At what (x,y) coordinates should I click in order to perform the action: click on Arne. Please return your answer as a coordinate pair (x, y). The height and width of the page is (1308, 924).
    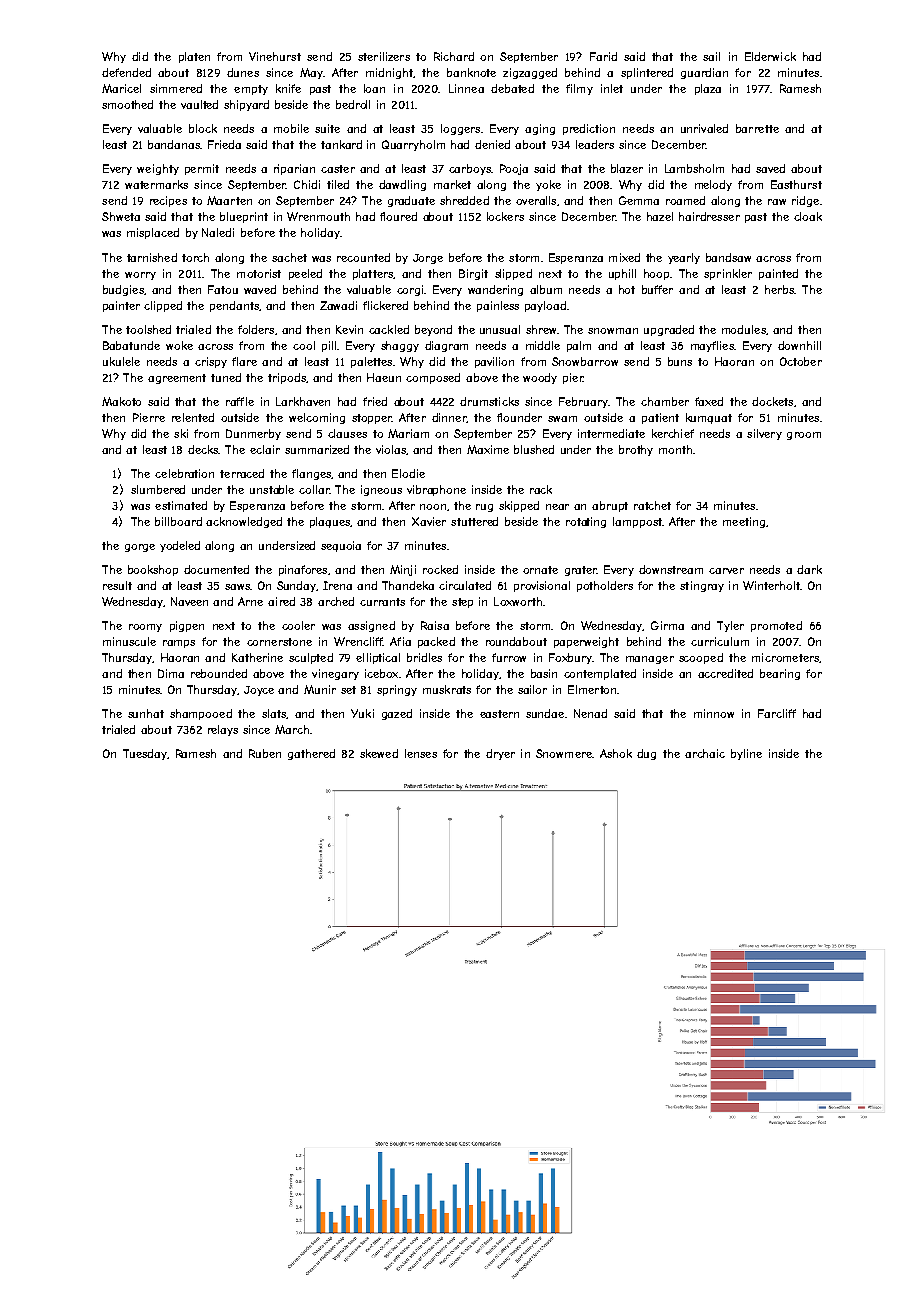
    Looking at the image, I should click on (250, 601).
